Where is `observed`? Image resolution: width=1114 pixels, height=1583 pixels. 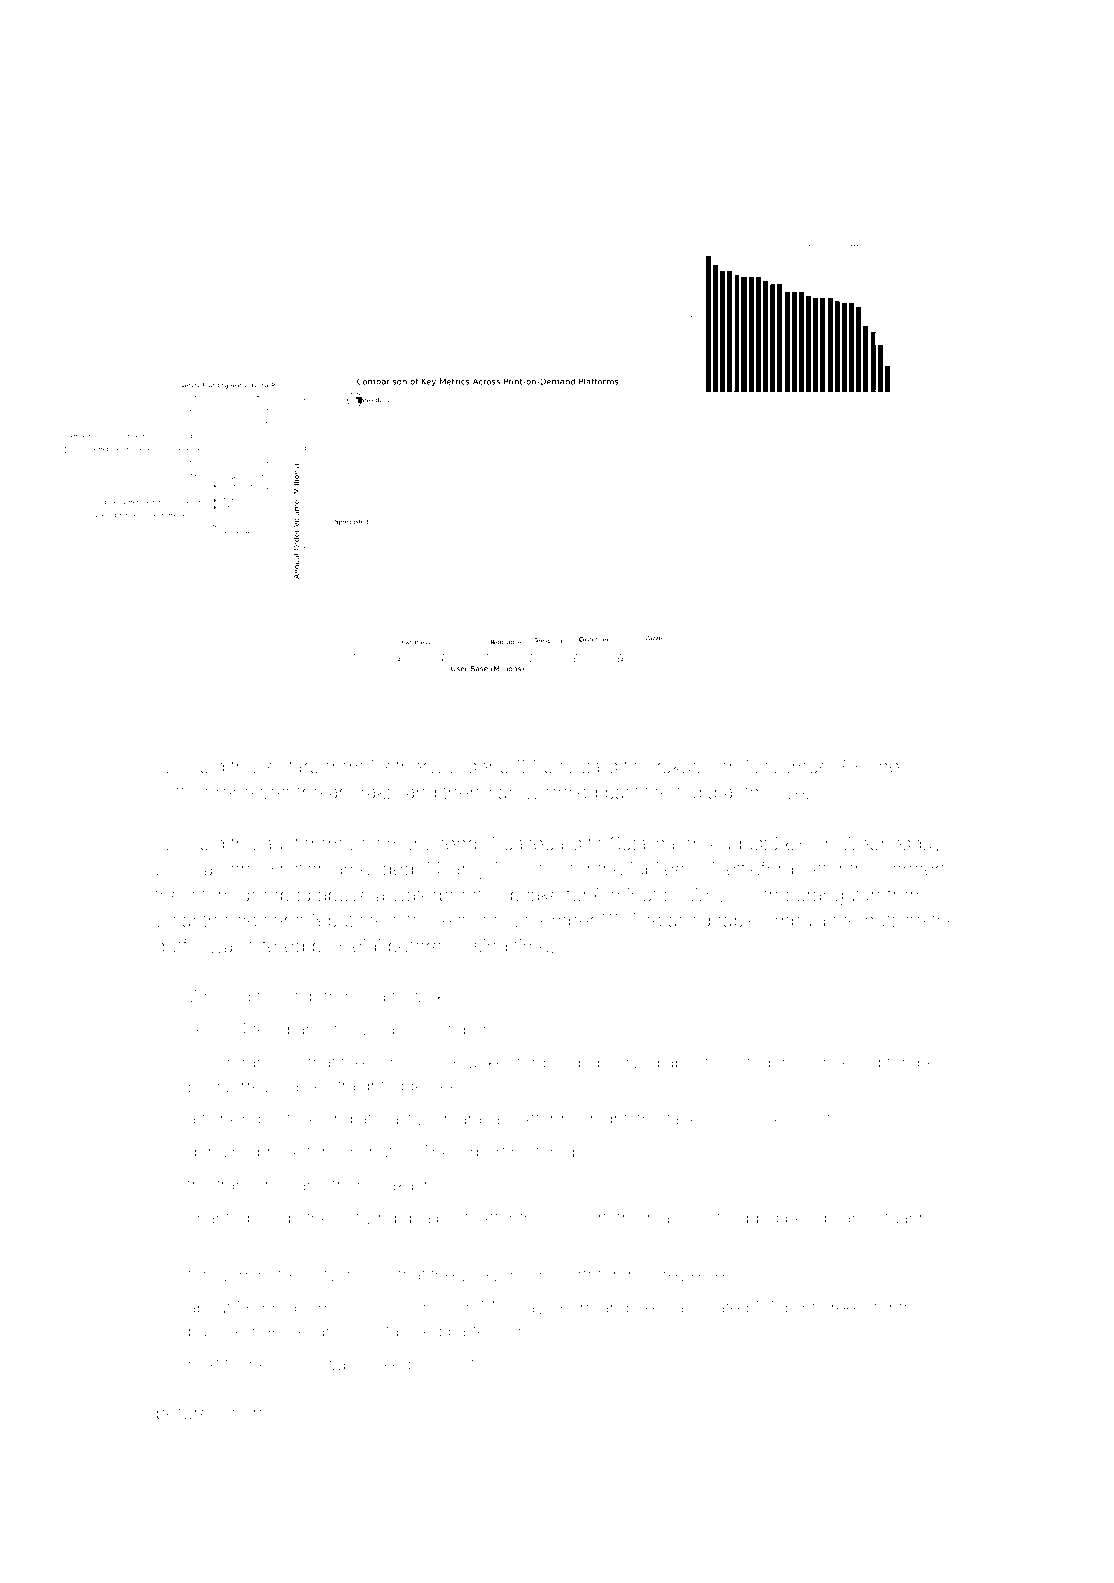 observed is located at coordinates (623, 1062).
